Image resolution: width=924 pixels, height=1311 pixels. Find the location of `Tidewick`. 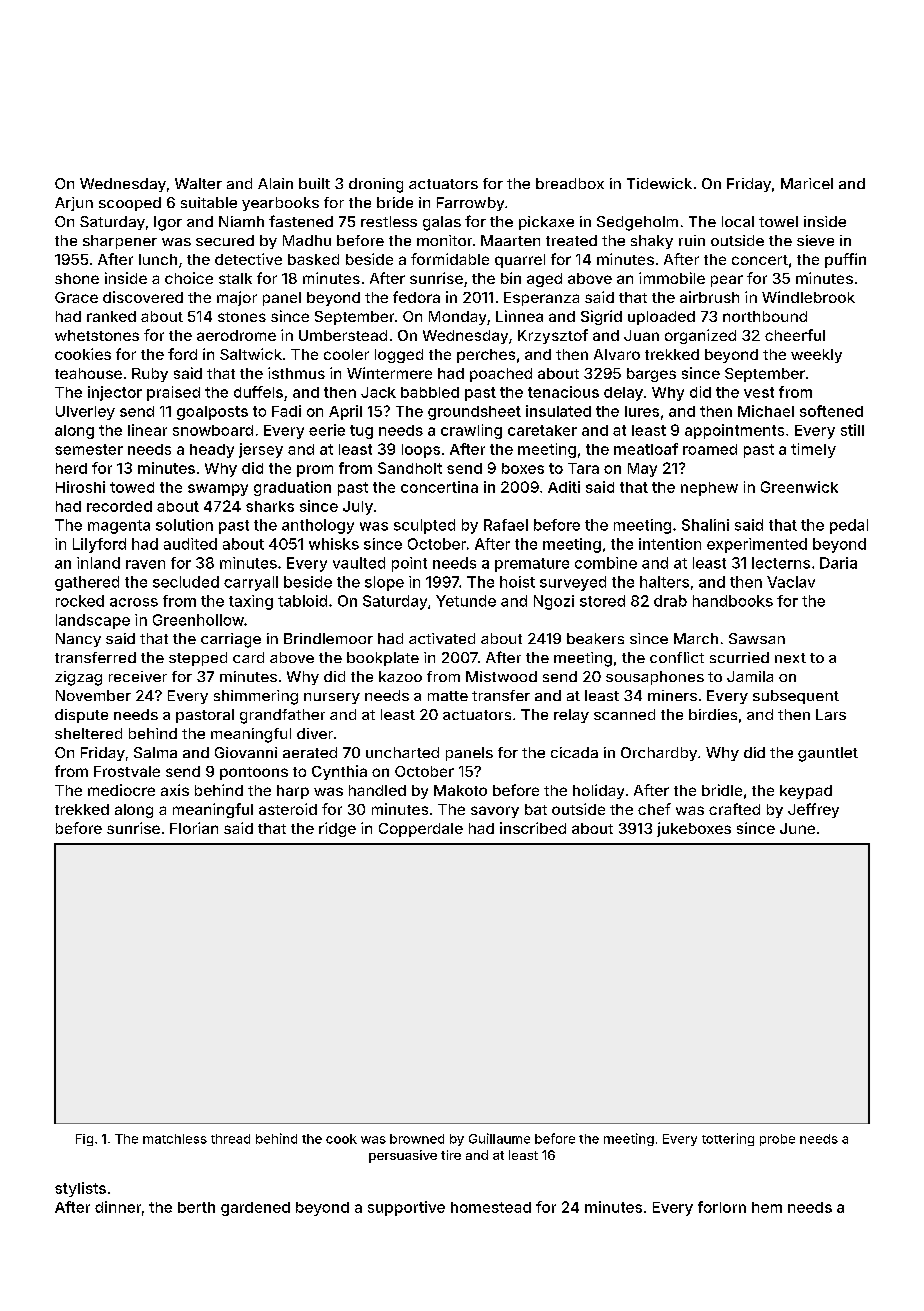

Tidewick is located at coordinates (659, 183).
